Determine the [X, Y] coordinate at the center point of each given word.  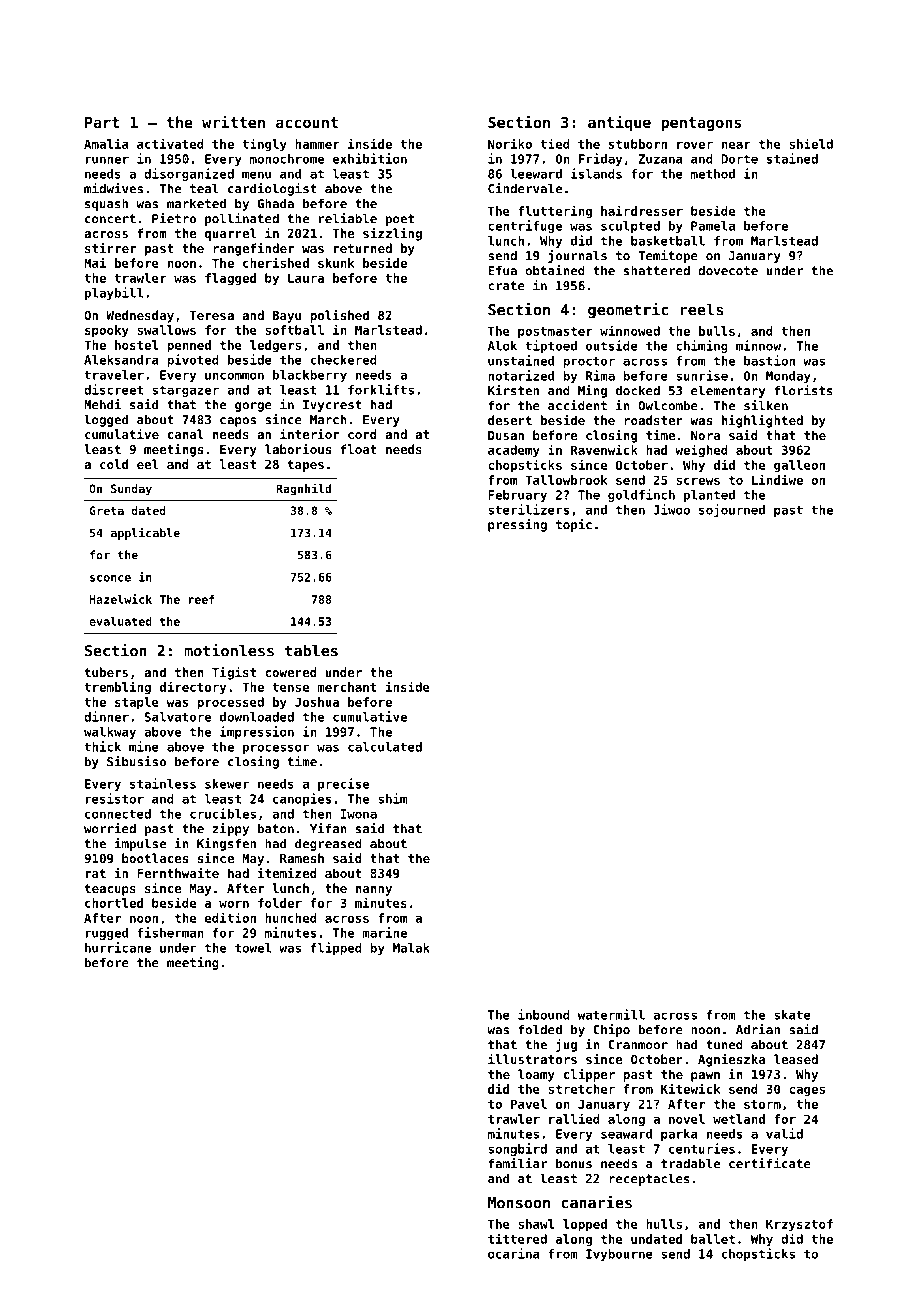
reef [202, 599]
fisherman [170, 932]
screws [698, 481]
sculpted [630, 227]
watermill [611, 1014]
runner [107, 160]
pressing [517, 525]
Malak [411, 948]
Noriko [510, 143]
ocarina [514, 1253]
